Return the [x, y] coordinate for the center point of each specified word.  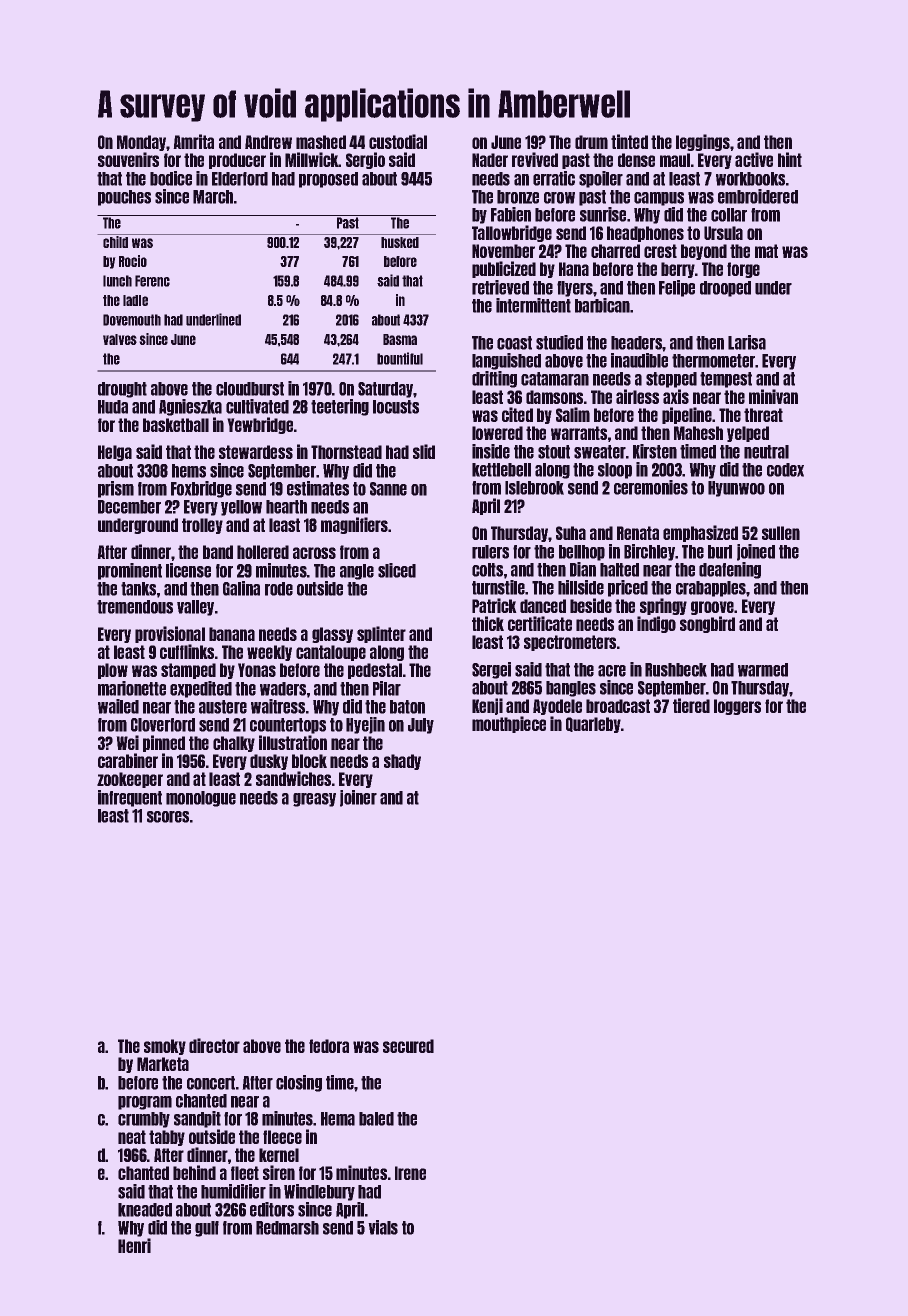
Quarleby [593, 725]
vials [383, 1227]
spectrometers [570, 643]
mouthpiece [509, 724]
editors [272, 1209]
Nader [490, 160]
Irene [410, 1173]
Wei [127, 742]
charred [615, 251]
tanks [138, 589]
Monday [142, 143]
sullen [781, 533]
